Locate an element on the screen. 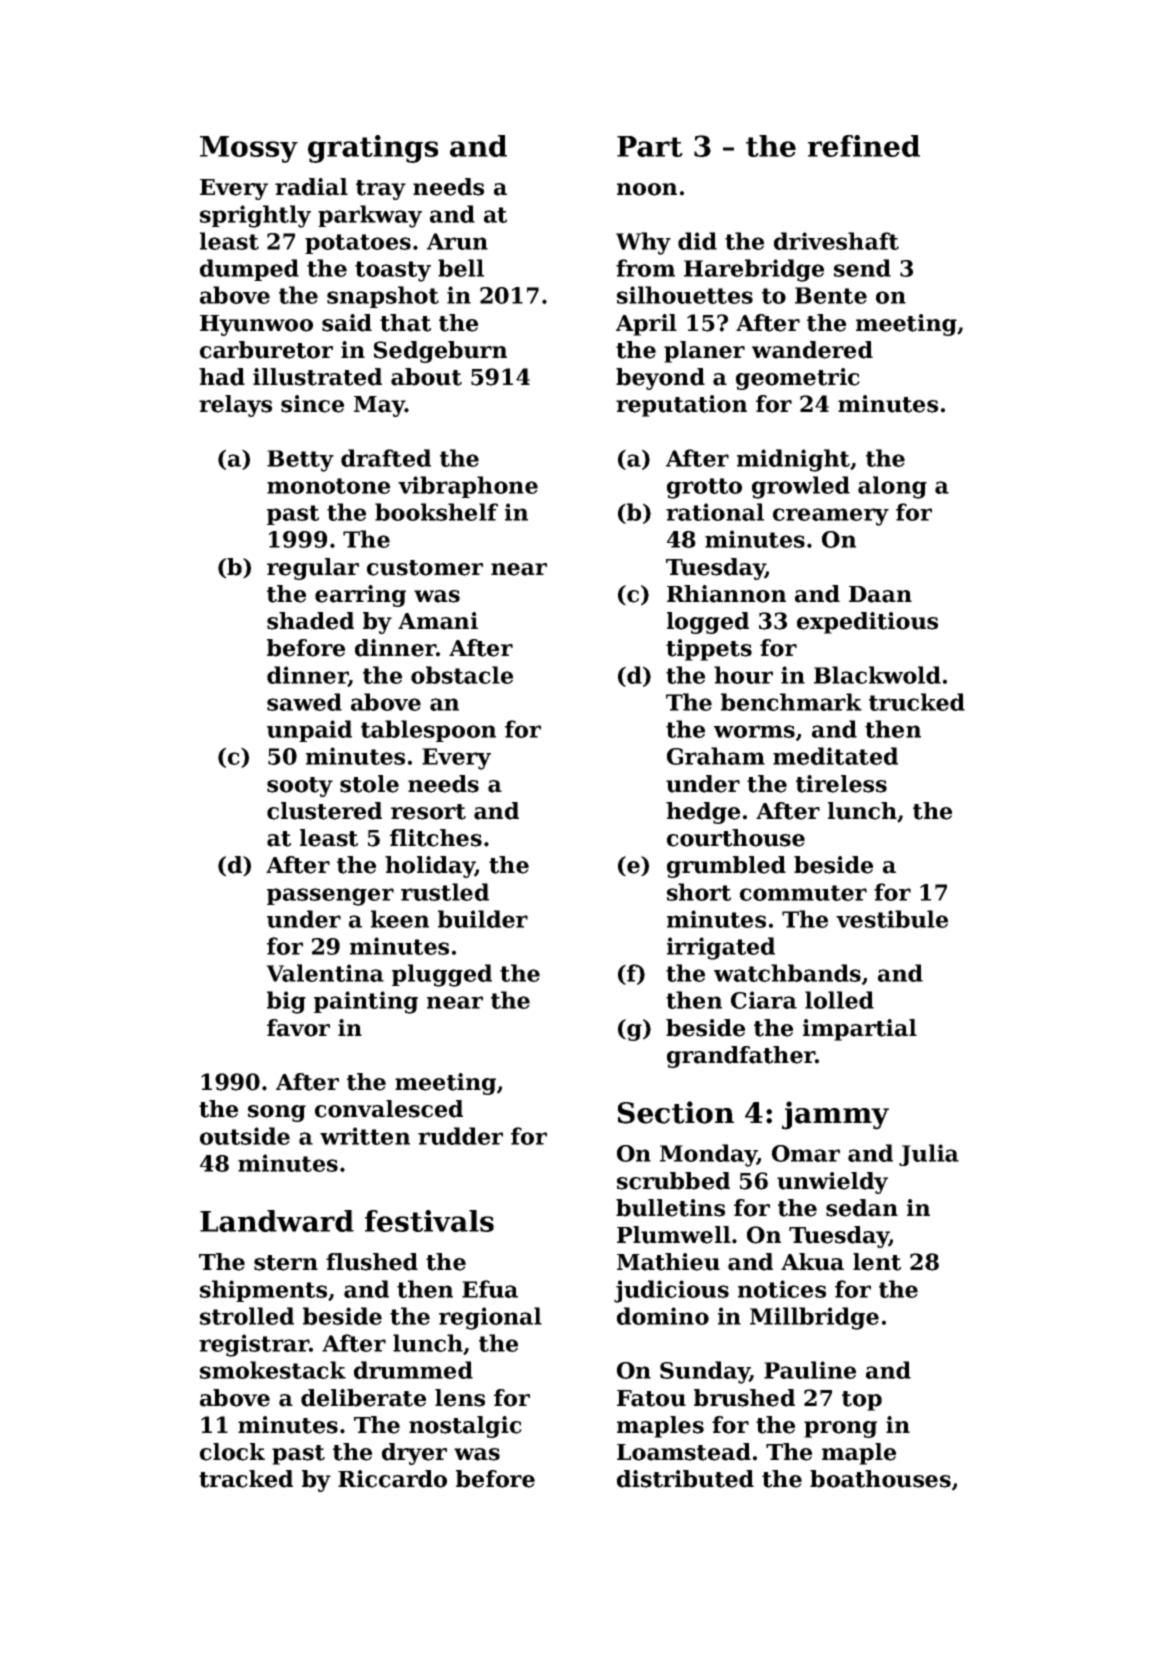  did is located at coordinates (697, 241).
